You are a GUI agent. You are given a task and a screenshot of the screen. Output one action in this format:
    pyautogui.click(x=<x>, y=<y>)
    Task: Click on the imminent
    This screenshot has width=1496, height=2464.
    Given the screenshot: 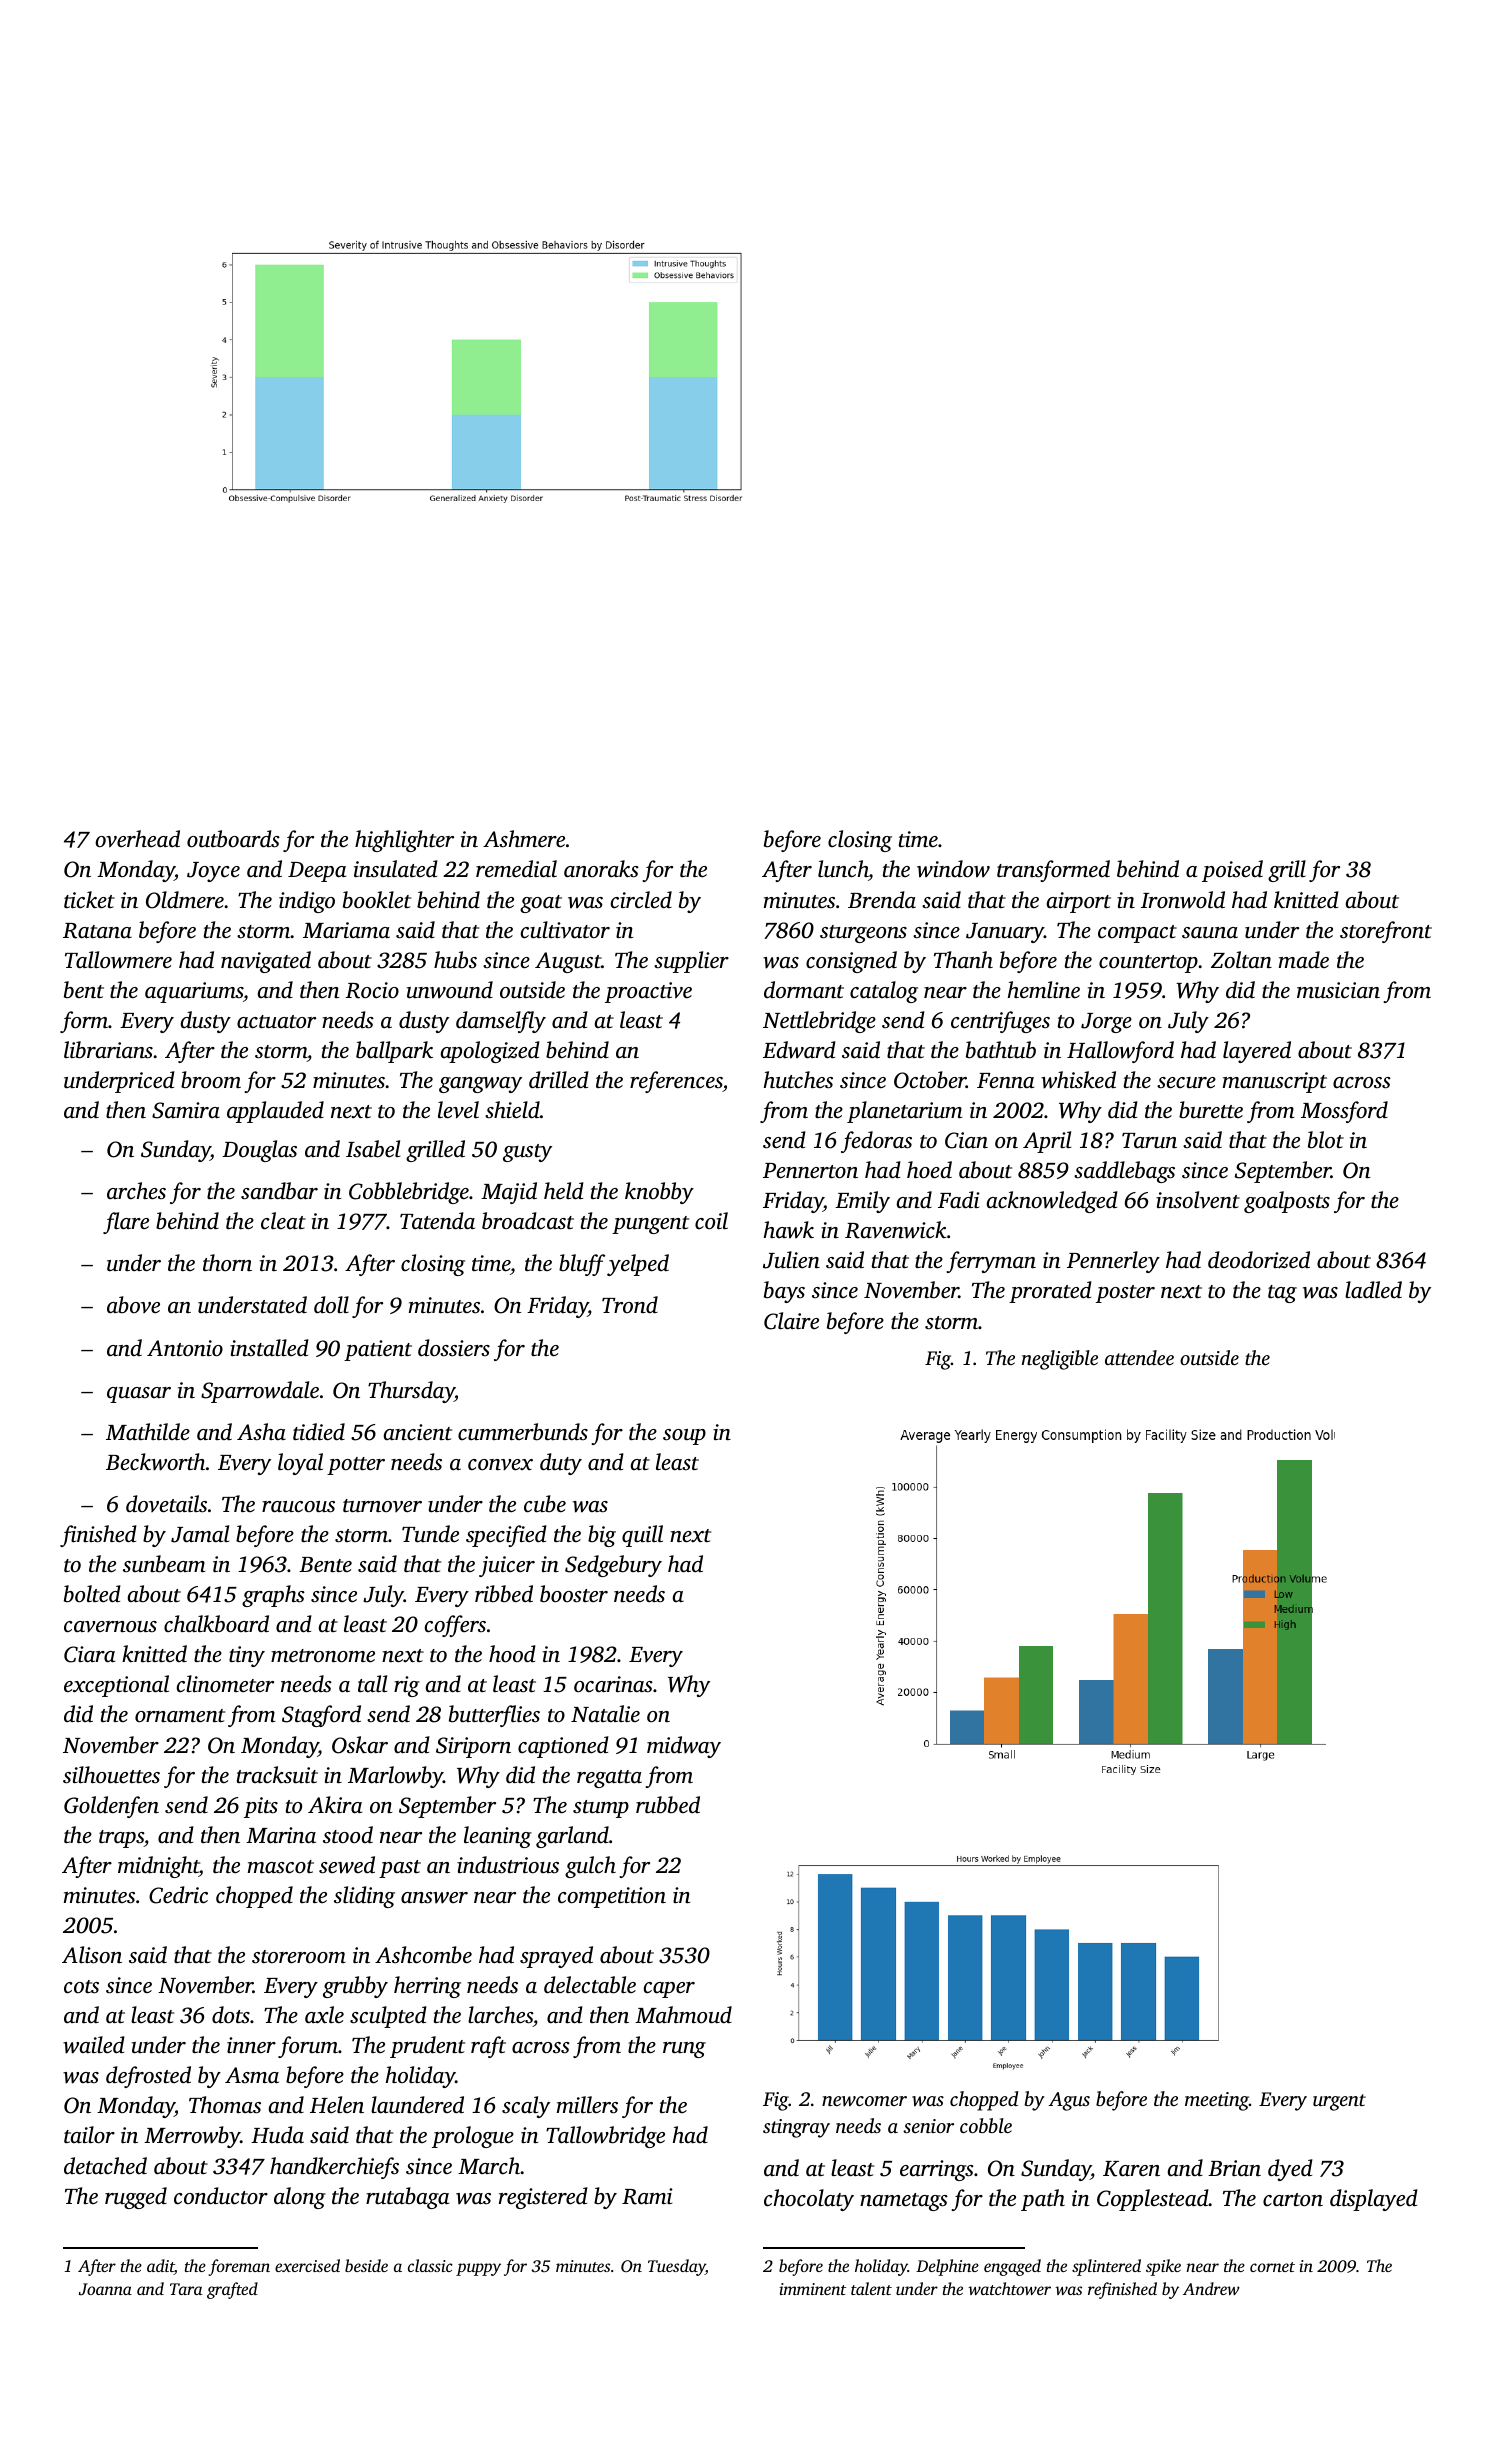 What is the action you would take?
    pyautogui.click(x=812, y=2289)
